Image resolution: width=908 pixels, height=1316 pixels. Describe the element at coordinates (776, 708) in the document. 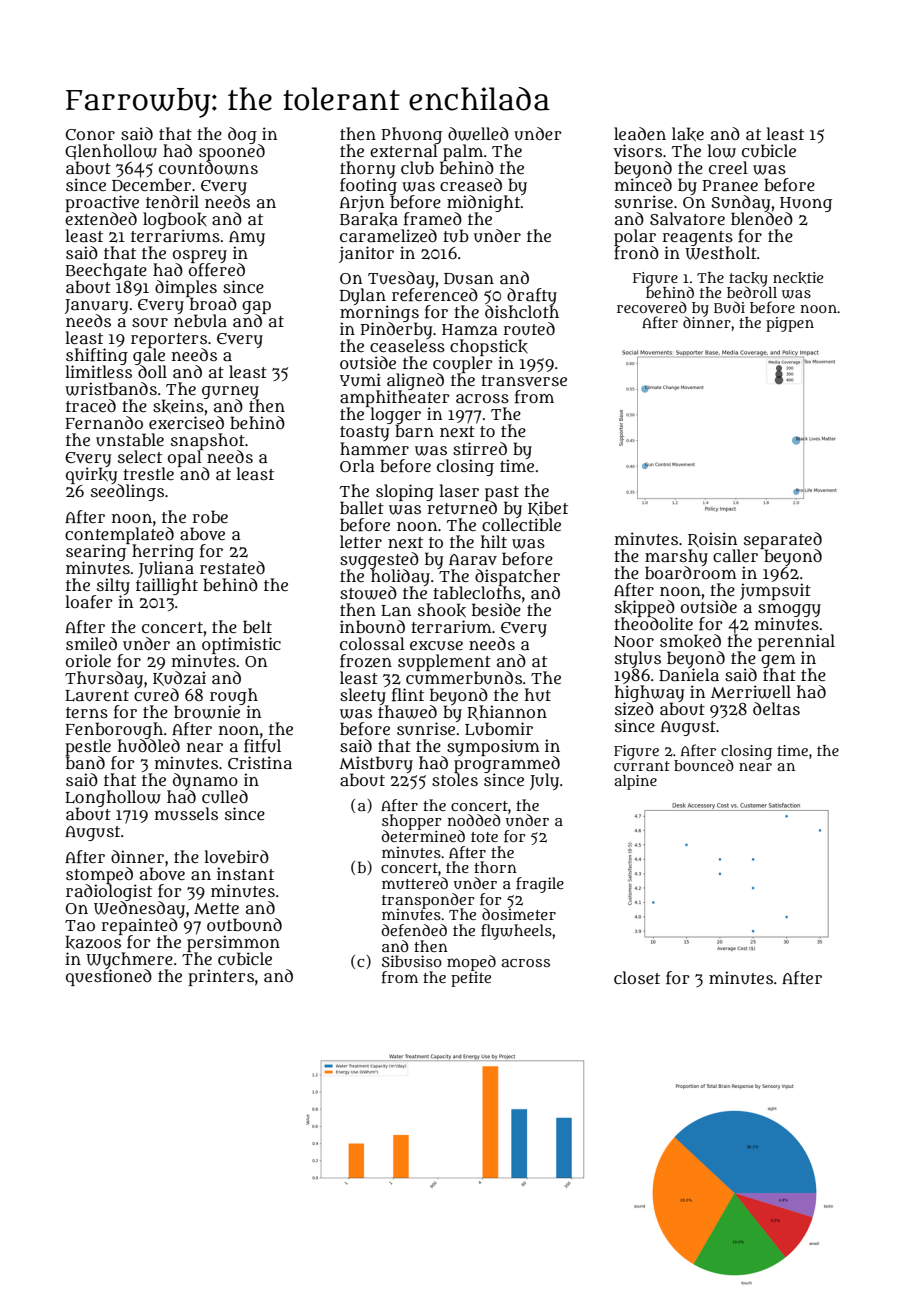

I see `deltas` at that location.
